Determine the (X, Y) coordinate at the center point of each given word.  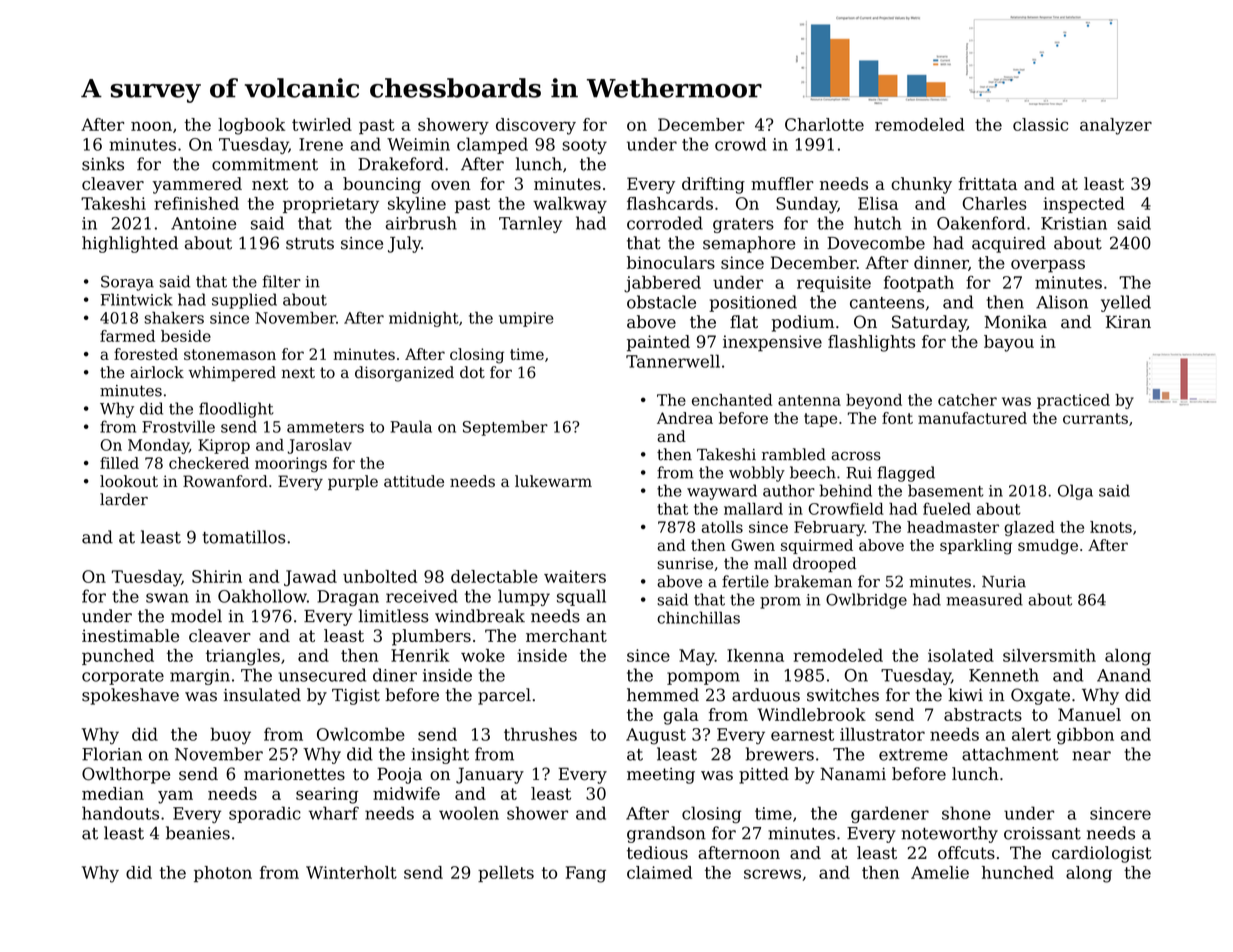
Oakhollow (262, 596)
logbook (251, 126)
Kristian (1074, 223)
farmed (127, 336)
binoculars (671, 262)
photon (223, 874)
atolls (722, 527)
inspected (1084, 205)
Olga (1075, 492)
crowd (740, 144)
